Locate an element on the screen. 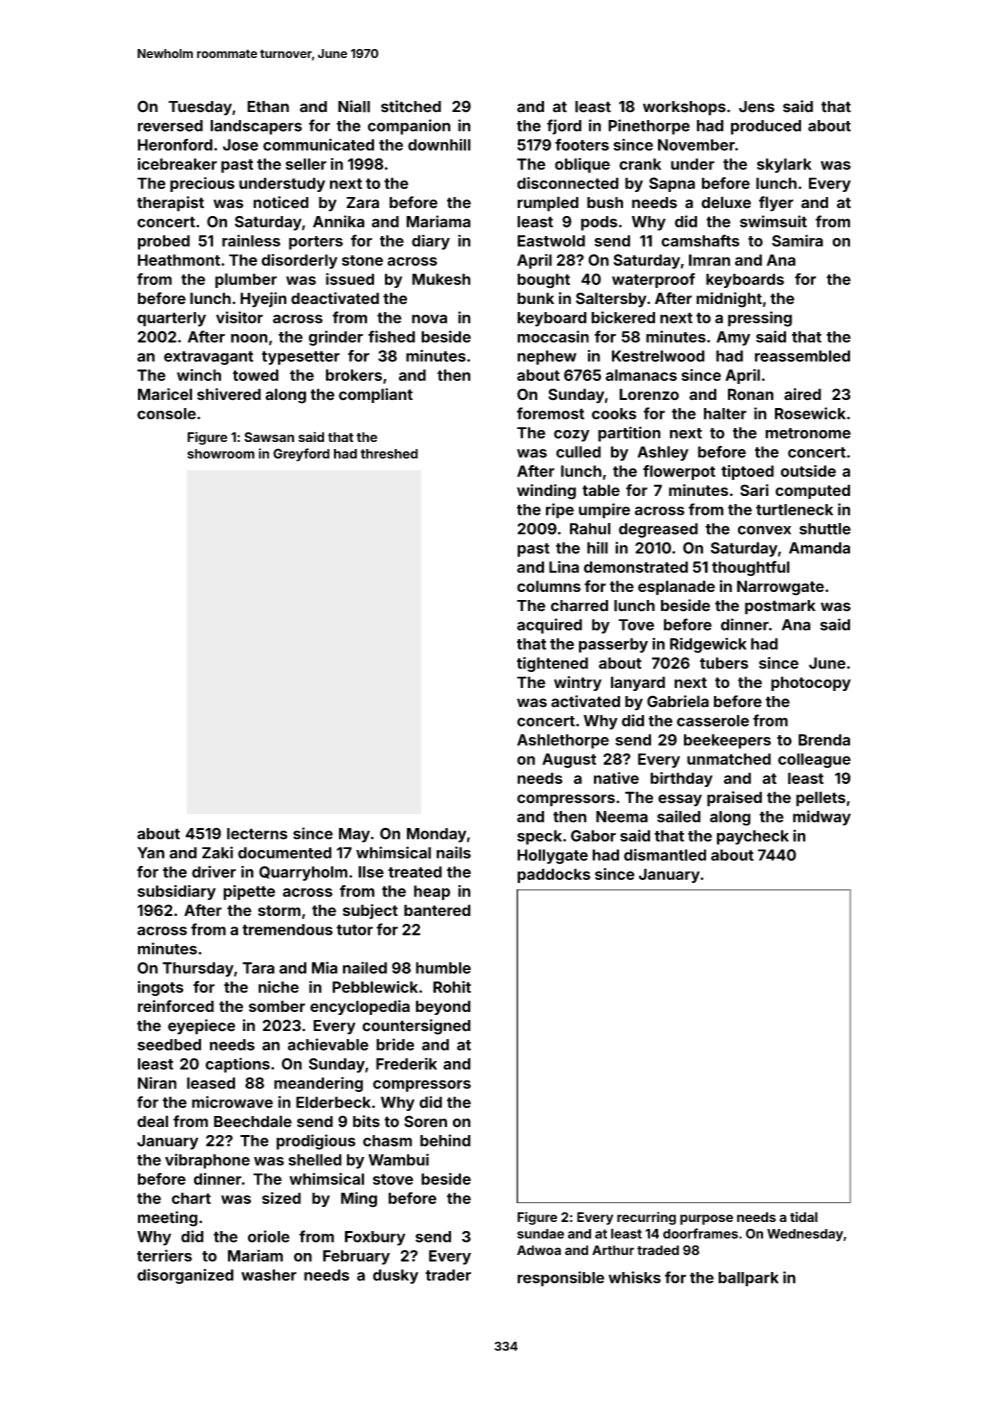  Jens is located at coordinates (757, 107).
